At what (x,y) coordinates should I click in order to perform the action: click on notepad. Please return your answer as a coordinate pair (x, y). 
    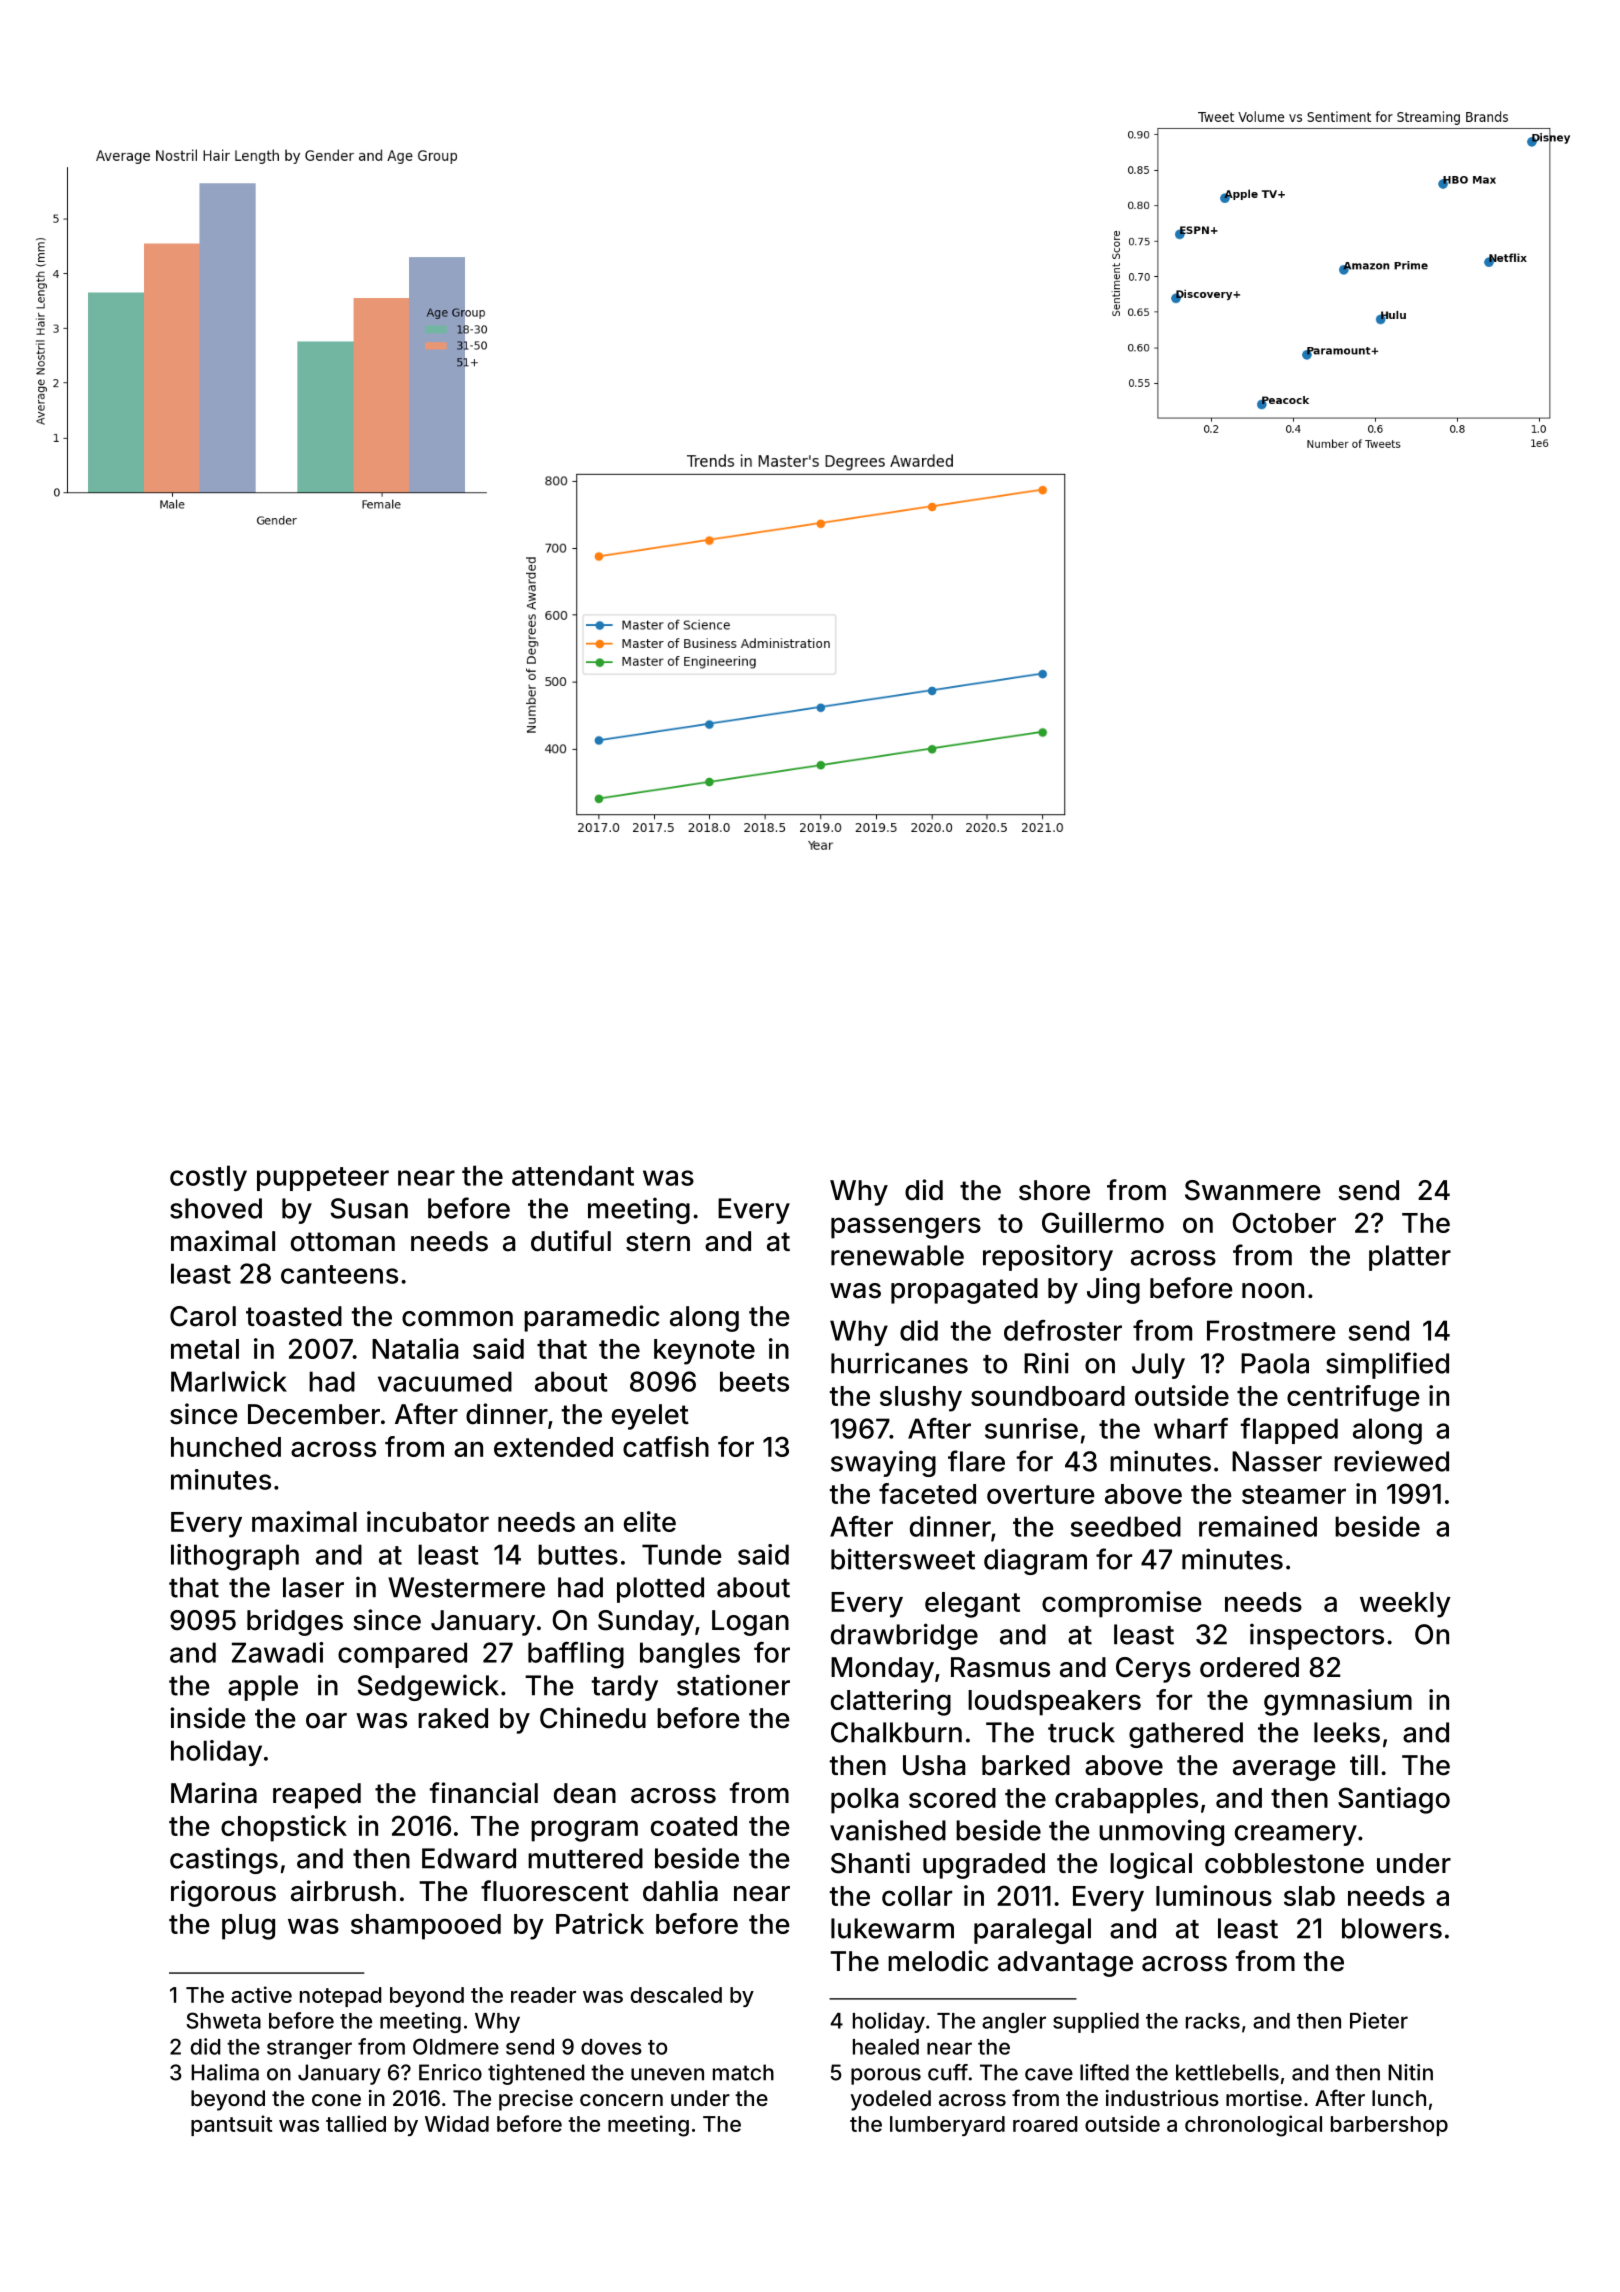
    Looking at the image, I should click on (340, 1997).
